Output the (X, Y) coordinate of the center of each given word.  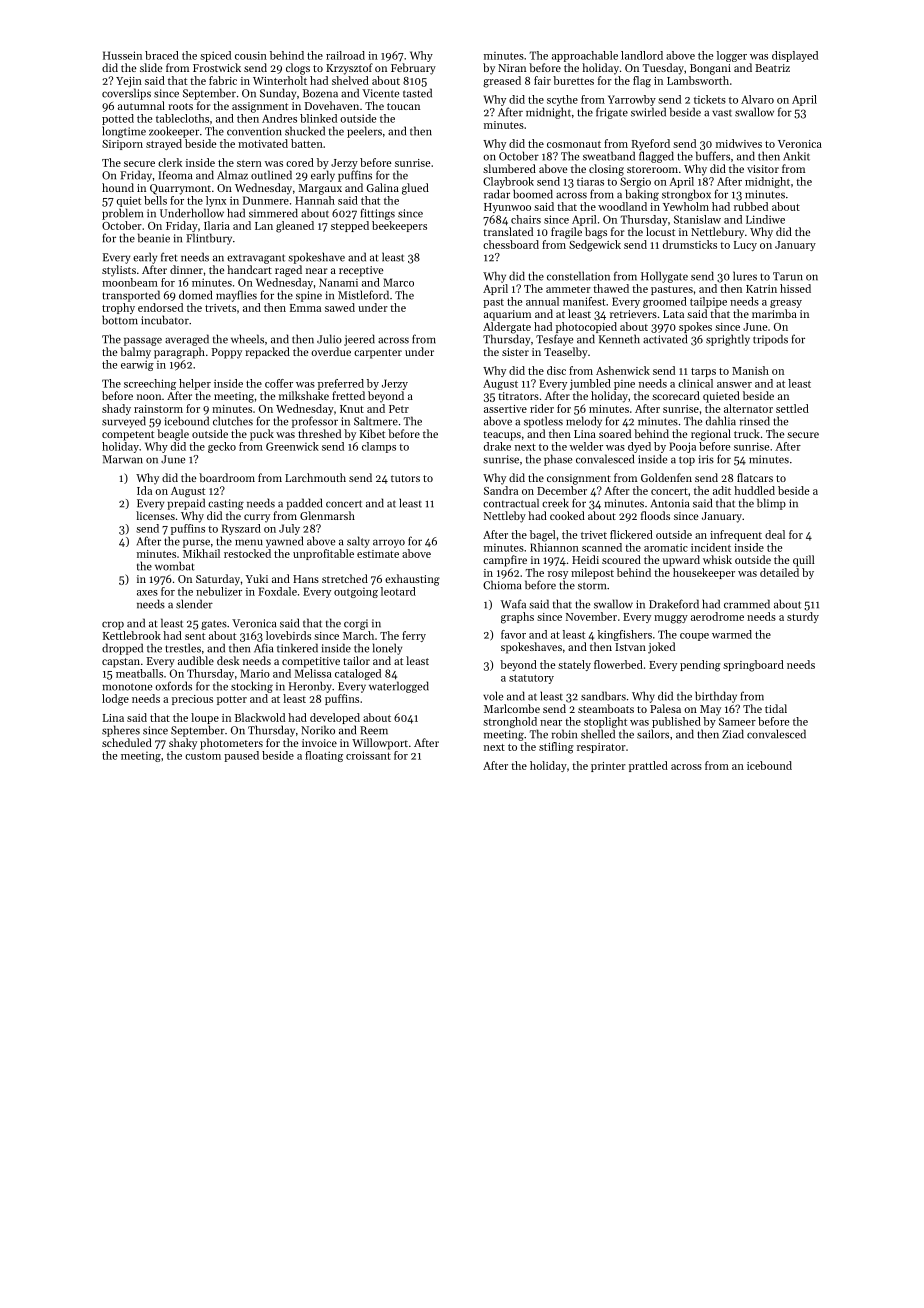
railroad (345, 55)
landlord (642, 55)
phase (558, 460)
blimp (771, 504)
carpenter (378, 354)
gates (214, 625)
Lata (673, 314)
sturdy (803, 617)
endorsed (160, 307)
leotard (398, 591)
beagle (173, 435)
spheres (121, 731)
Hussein (122, 55)
